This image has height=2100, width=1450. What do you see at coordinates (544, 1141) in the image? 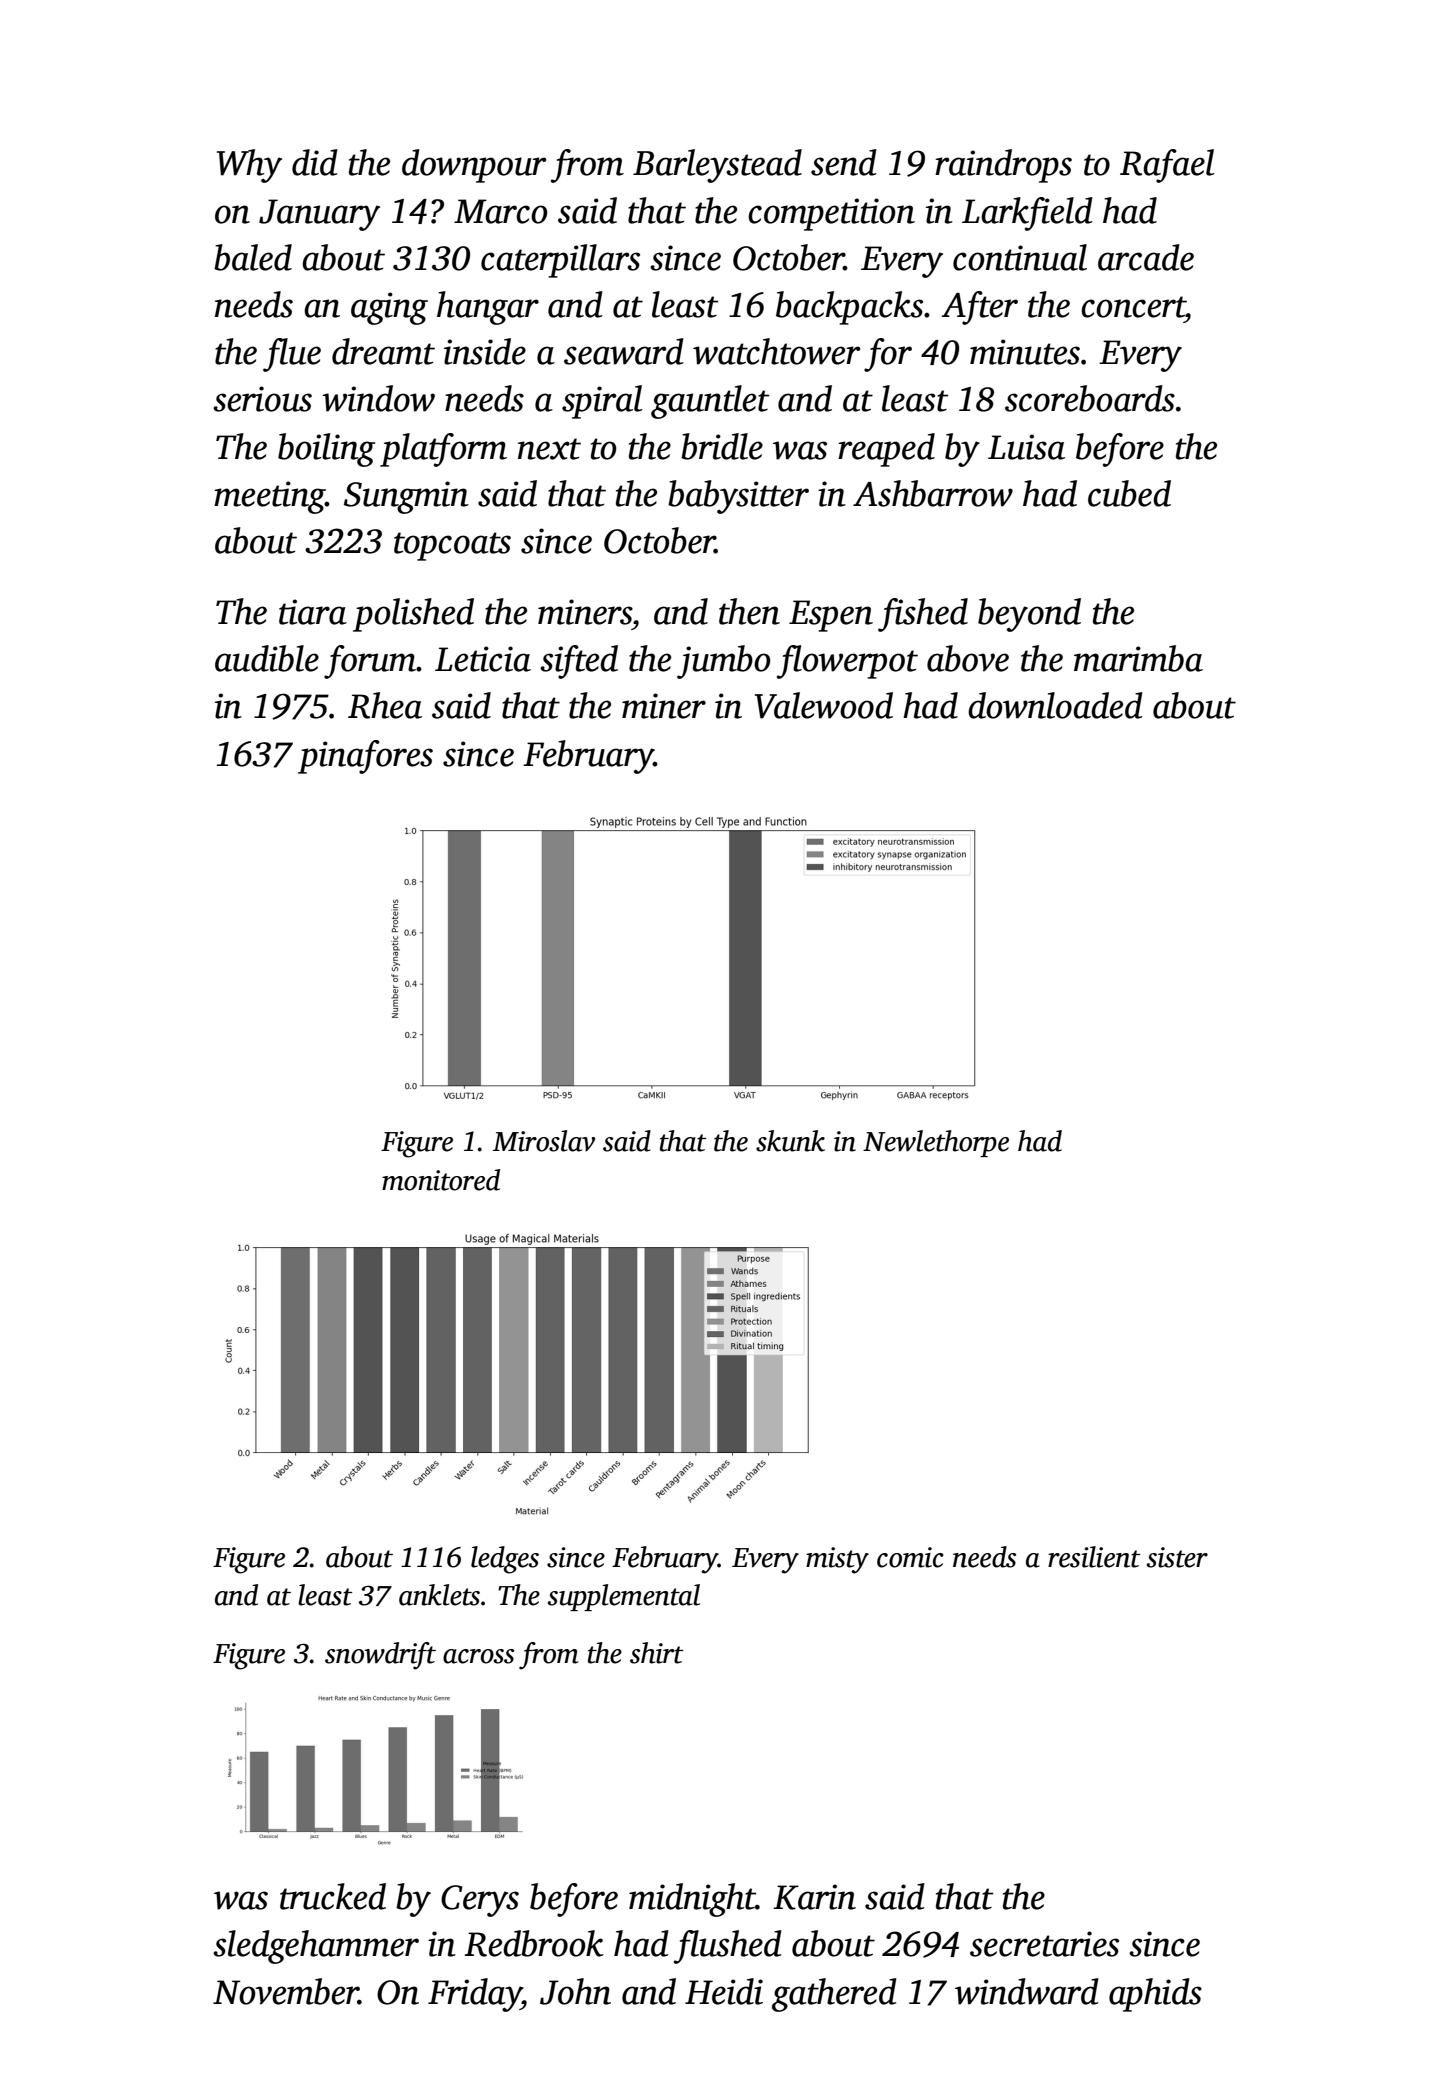
I see `Miroslav` at bounding box center [544, 1141].
